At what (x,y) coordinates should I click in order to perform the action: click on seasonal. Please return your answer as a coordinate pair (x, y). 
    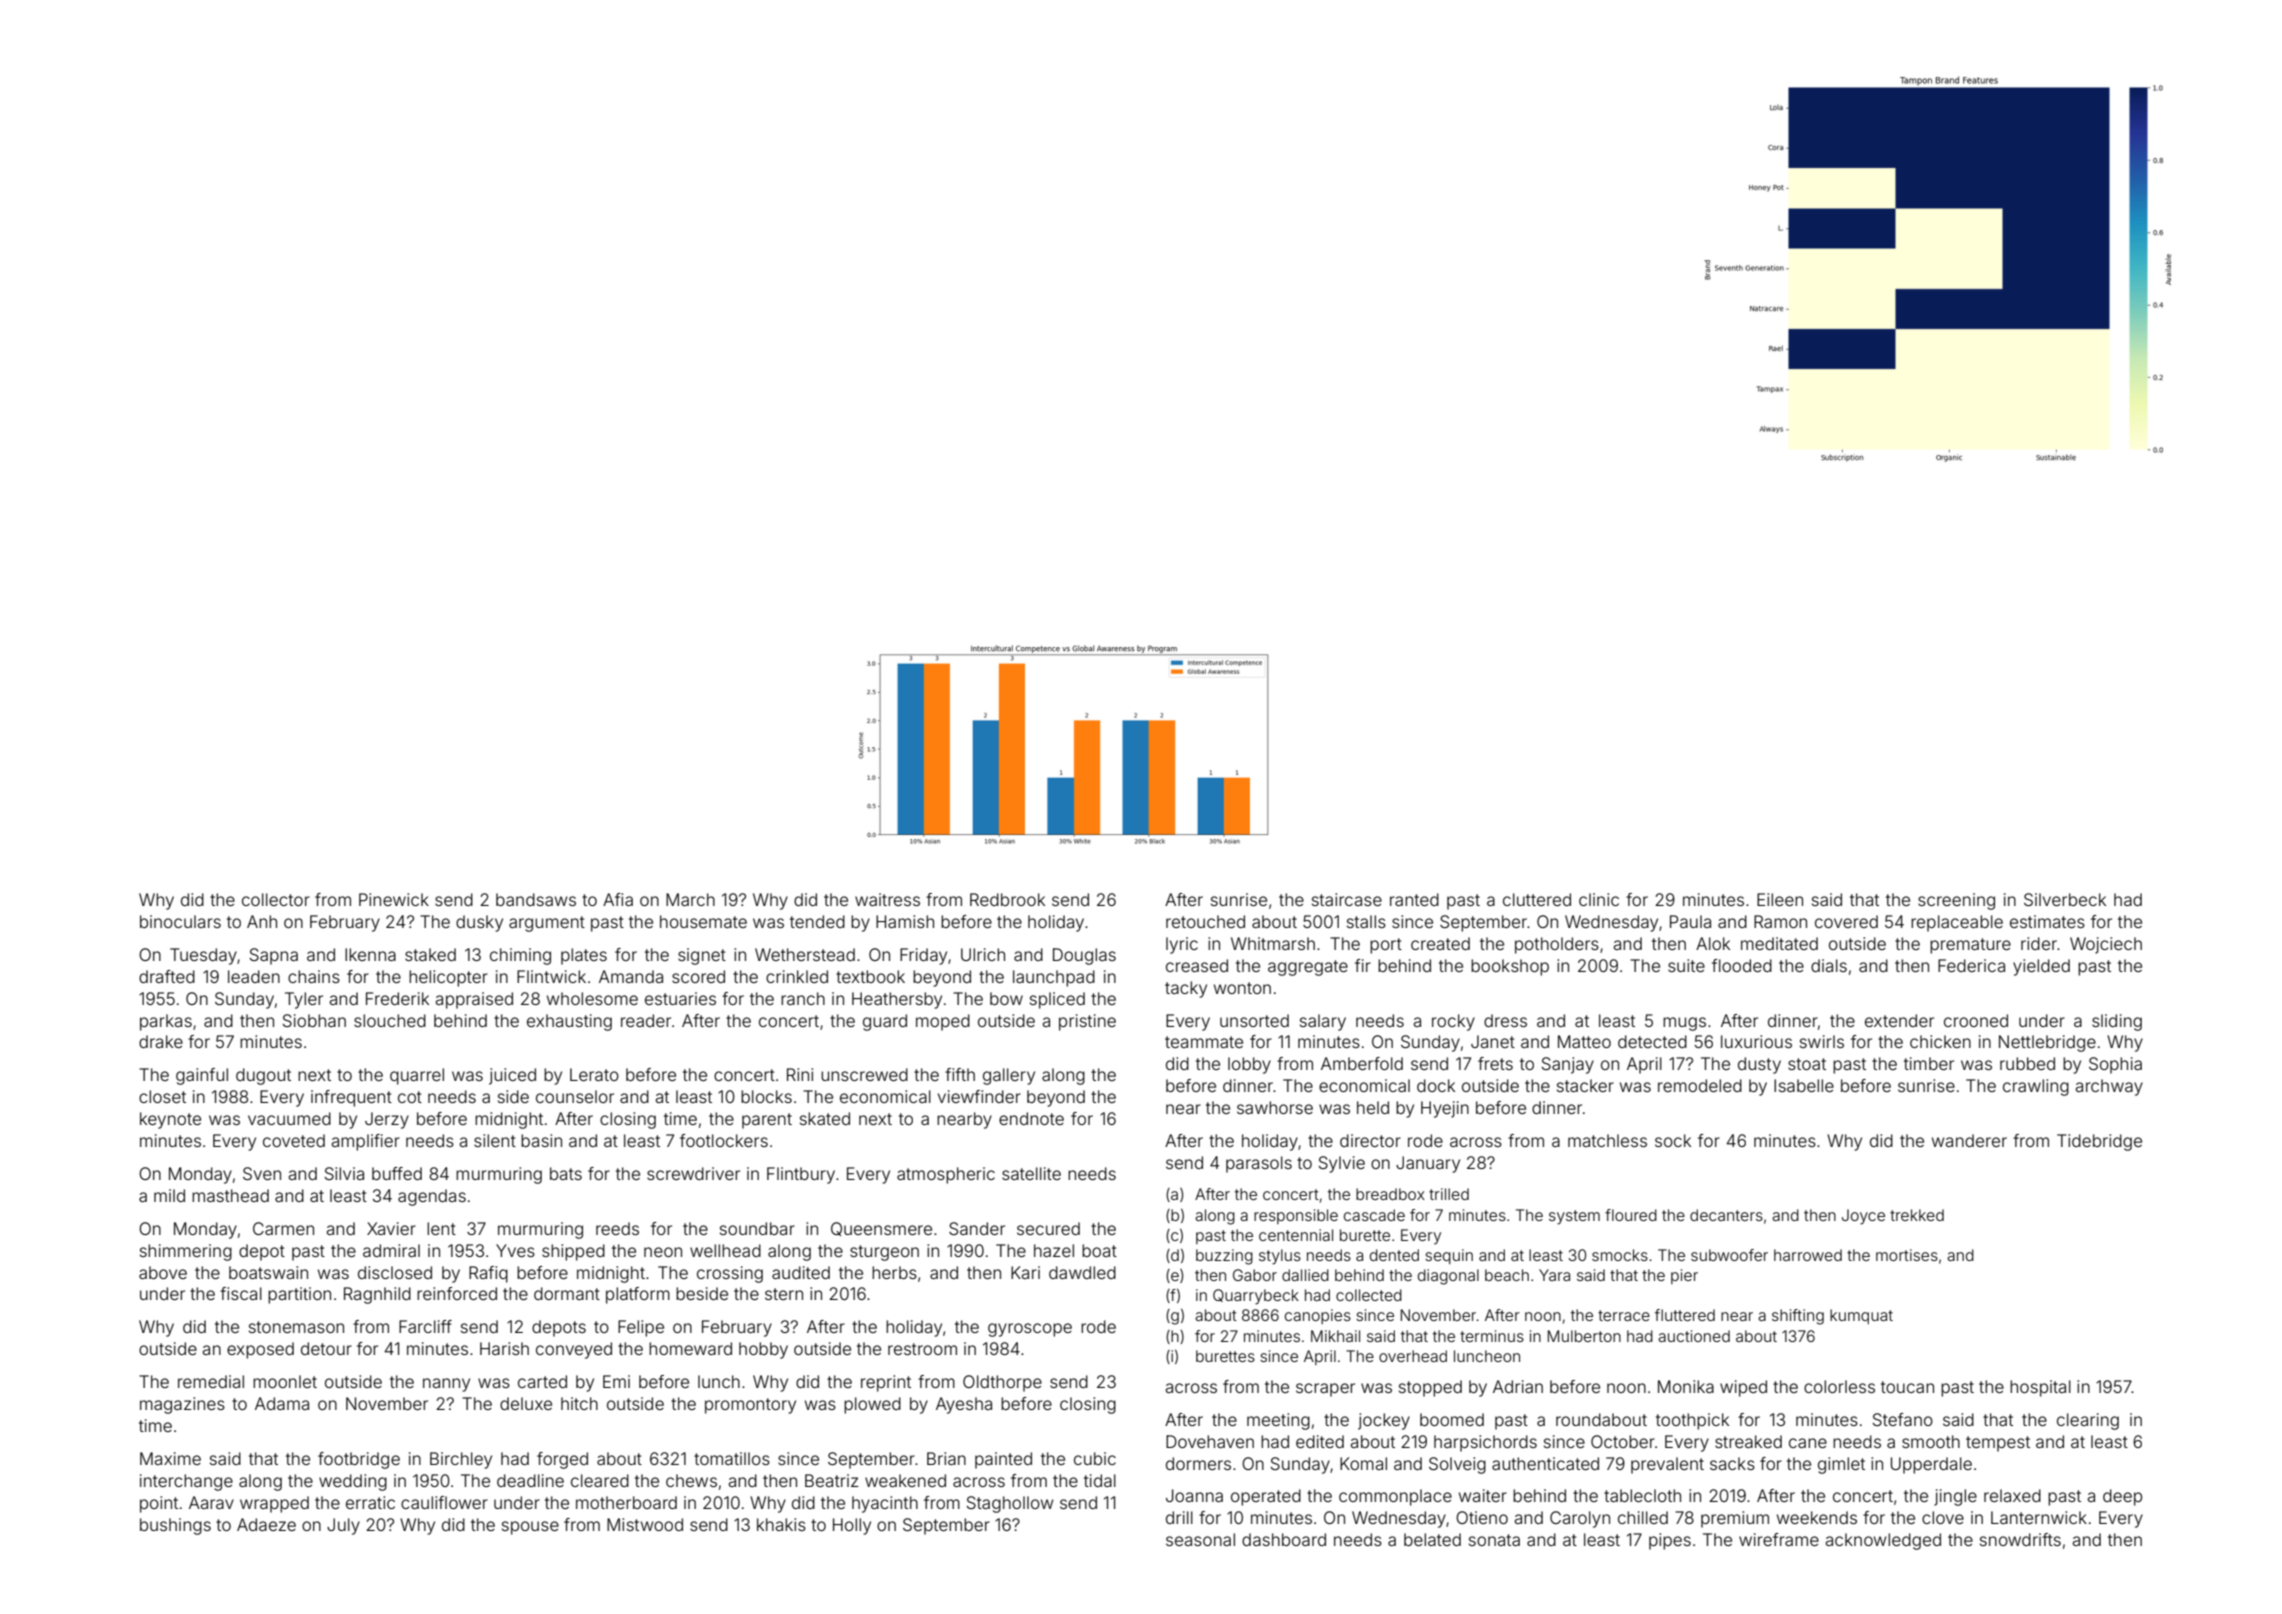
    Looking at the image, I should click on (1200, 1539).
